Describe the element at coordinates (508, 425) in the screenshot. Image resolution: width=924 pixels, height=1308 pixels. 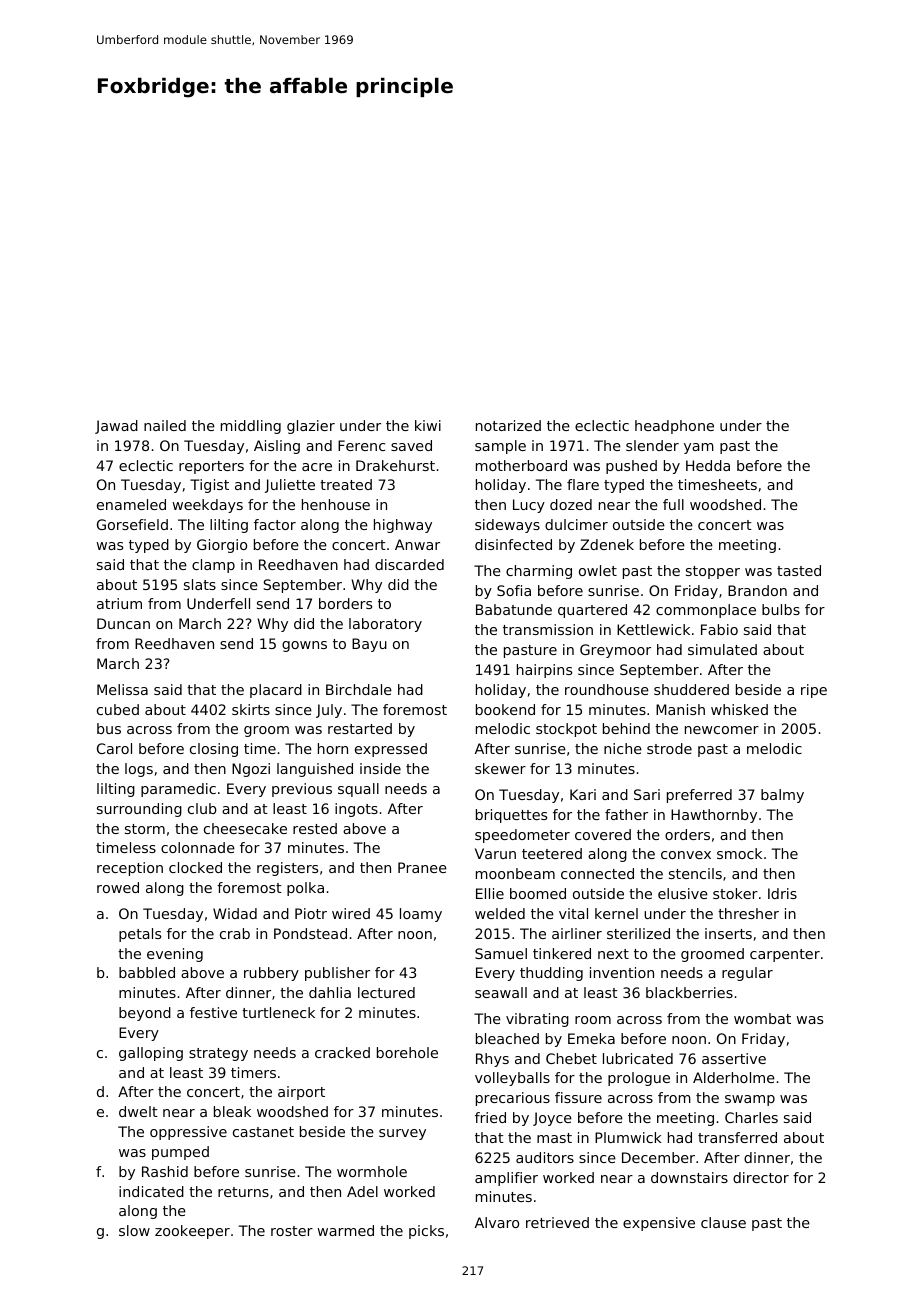
I see `notarized` at that location.
